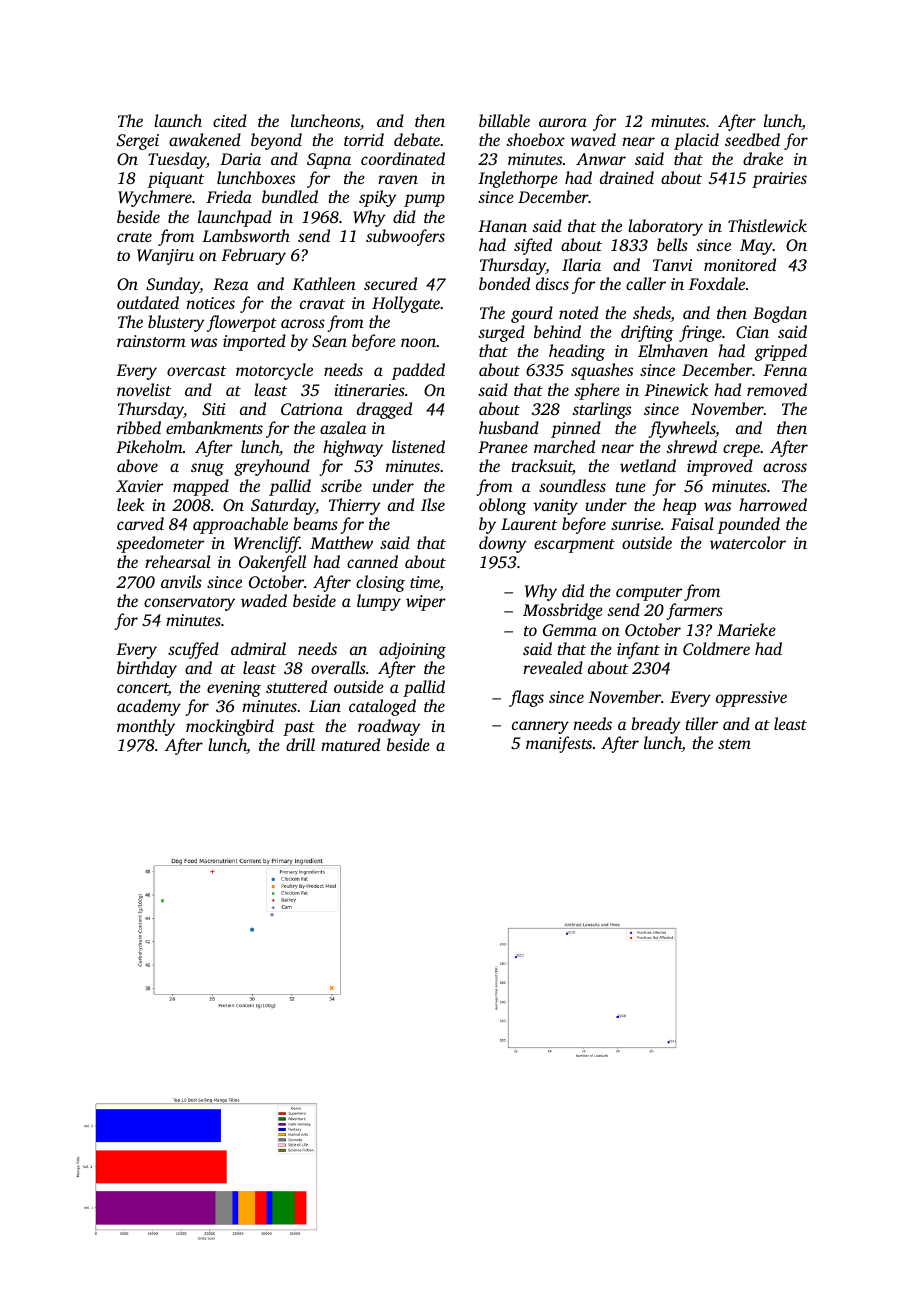  What do you see at coordinates (240, 159) in the screenshot?
I see `Daria` at bounding box center [240, 159].
